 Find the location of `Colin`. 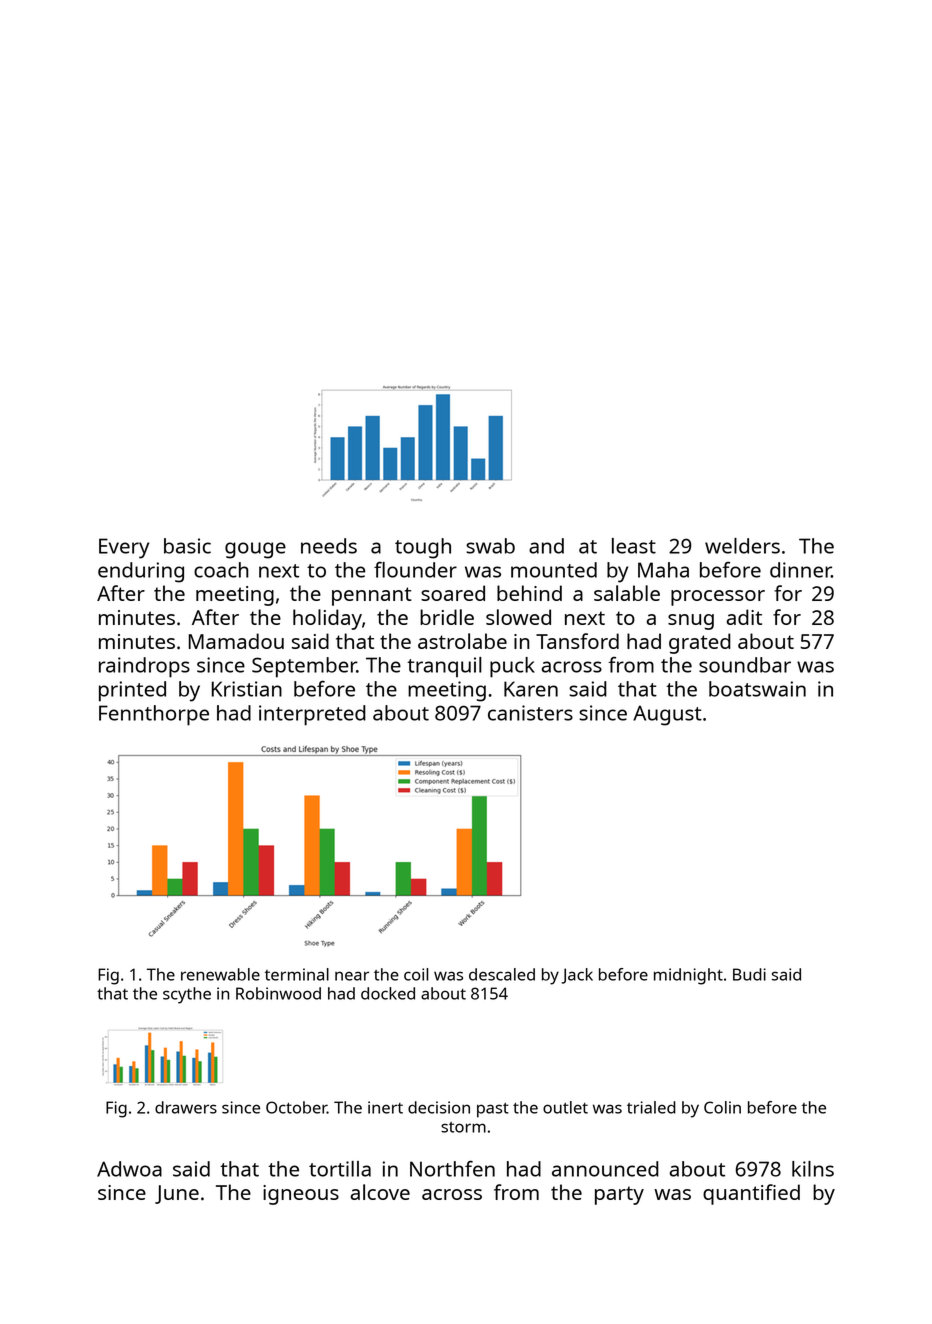

Colin is located at coordinates (722, 1107).
